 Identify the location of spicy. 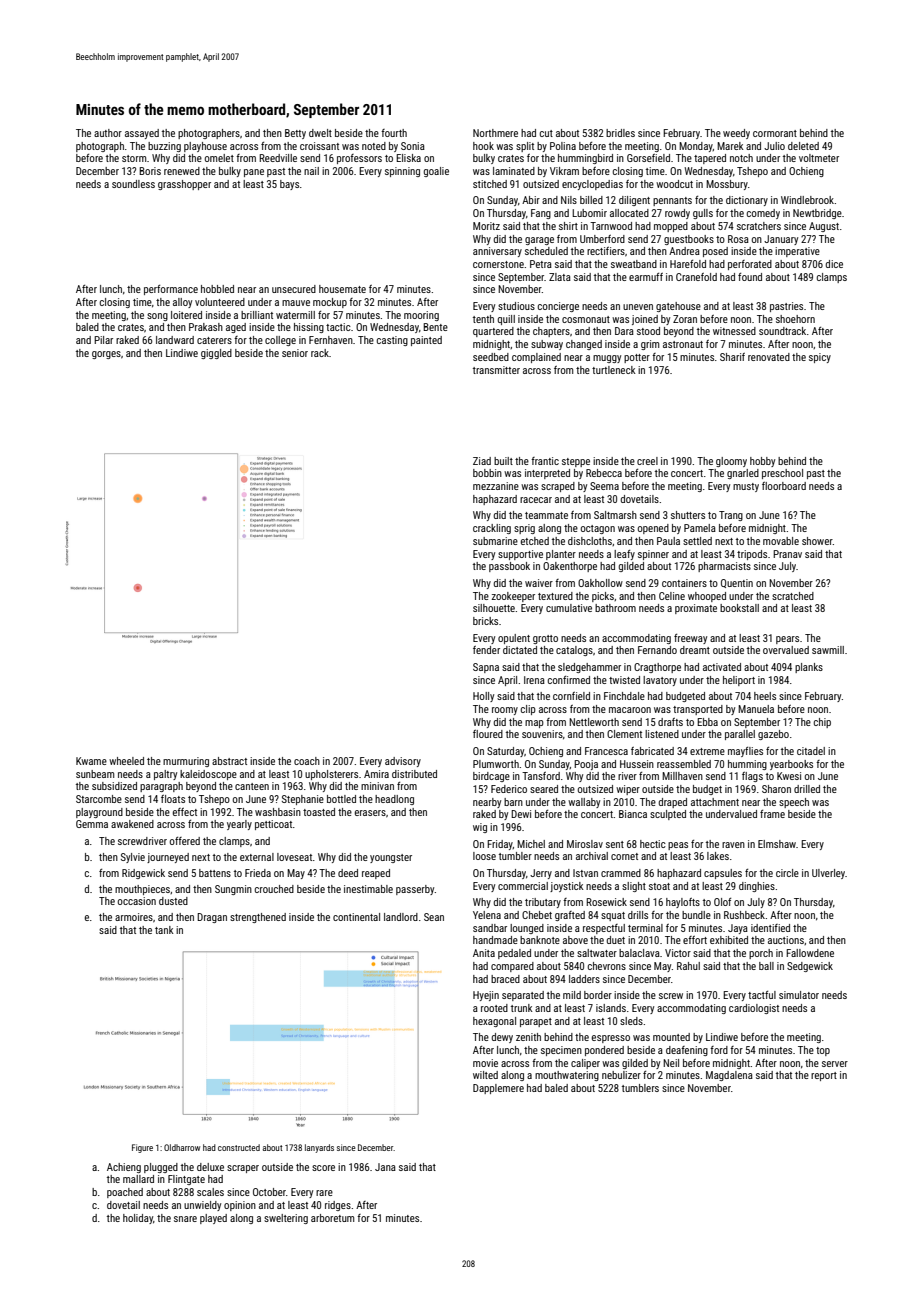
(820, 358).
